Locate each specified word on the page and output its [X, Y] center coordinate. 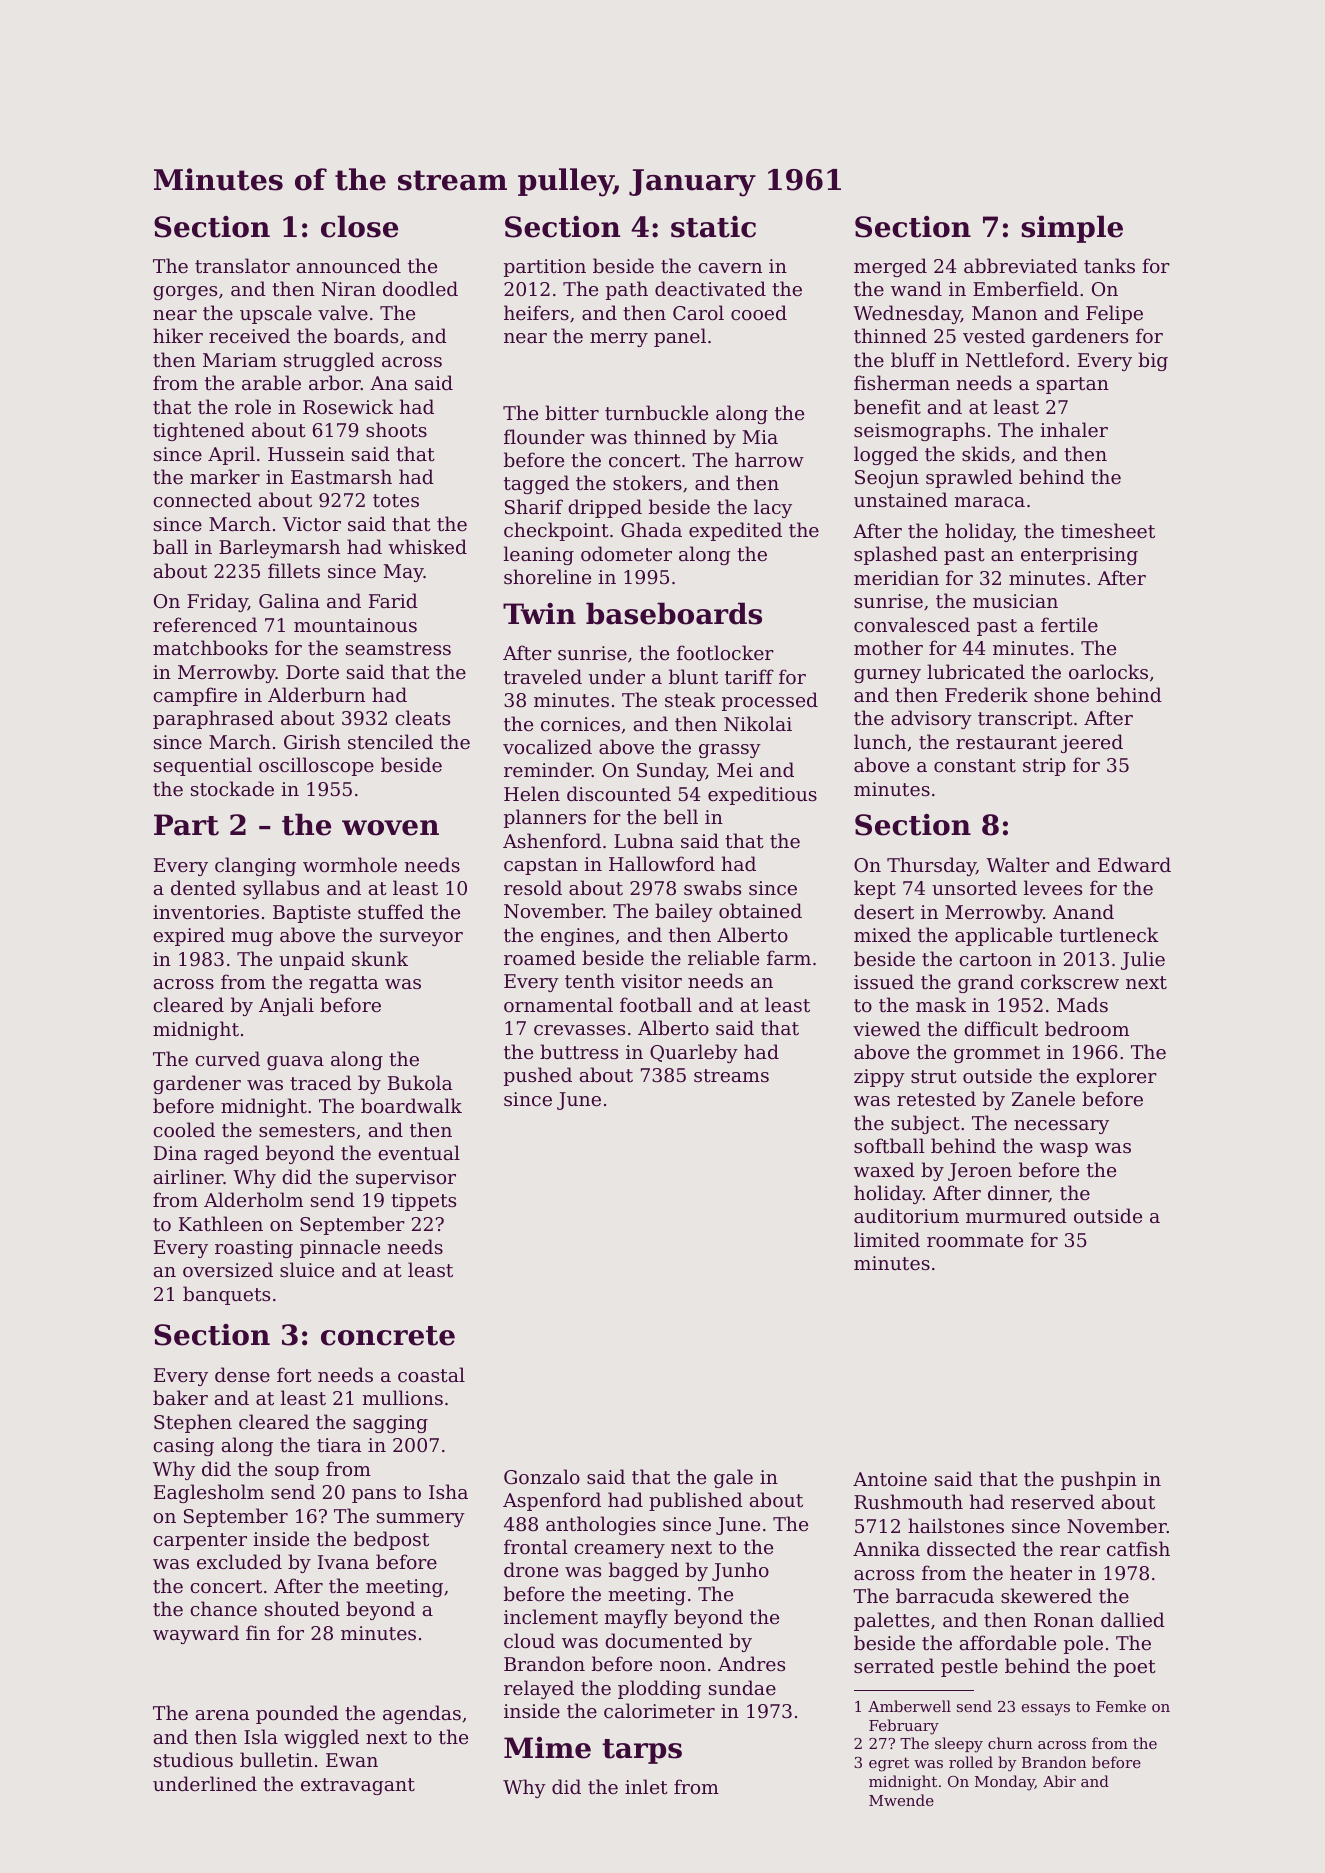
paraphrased [213, 719]
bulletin [276, 1759]
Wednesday [907, 314]
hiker [178, 335]
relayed [539, 1689]
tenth [590, 980]
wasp [1064, 1150]
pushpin [1099, 1480]
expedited [735, 531]
